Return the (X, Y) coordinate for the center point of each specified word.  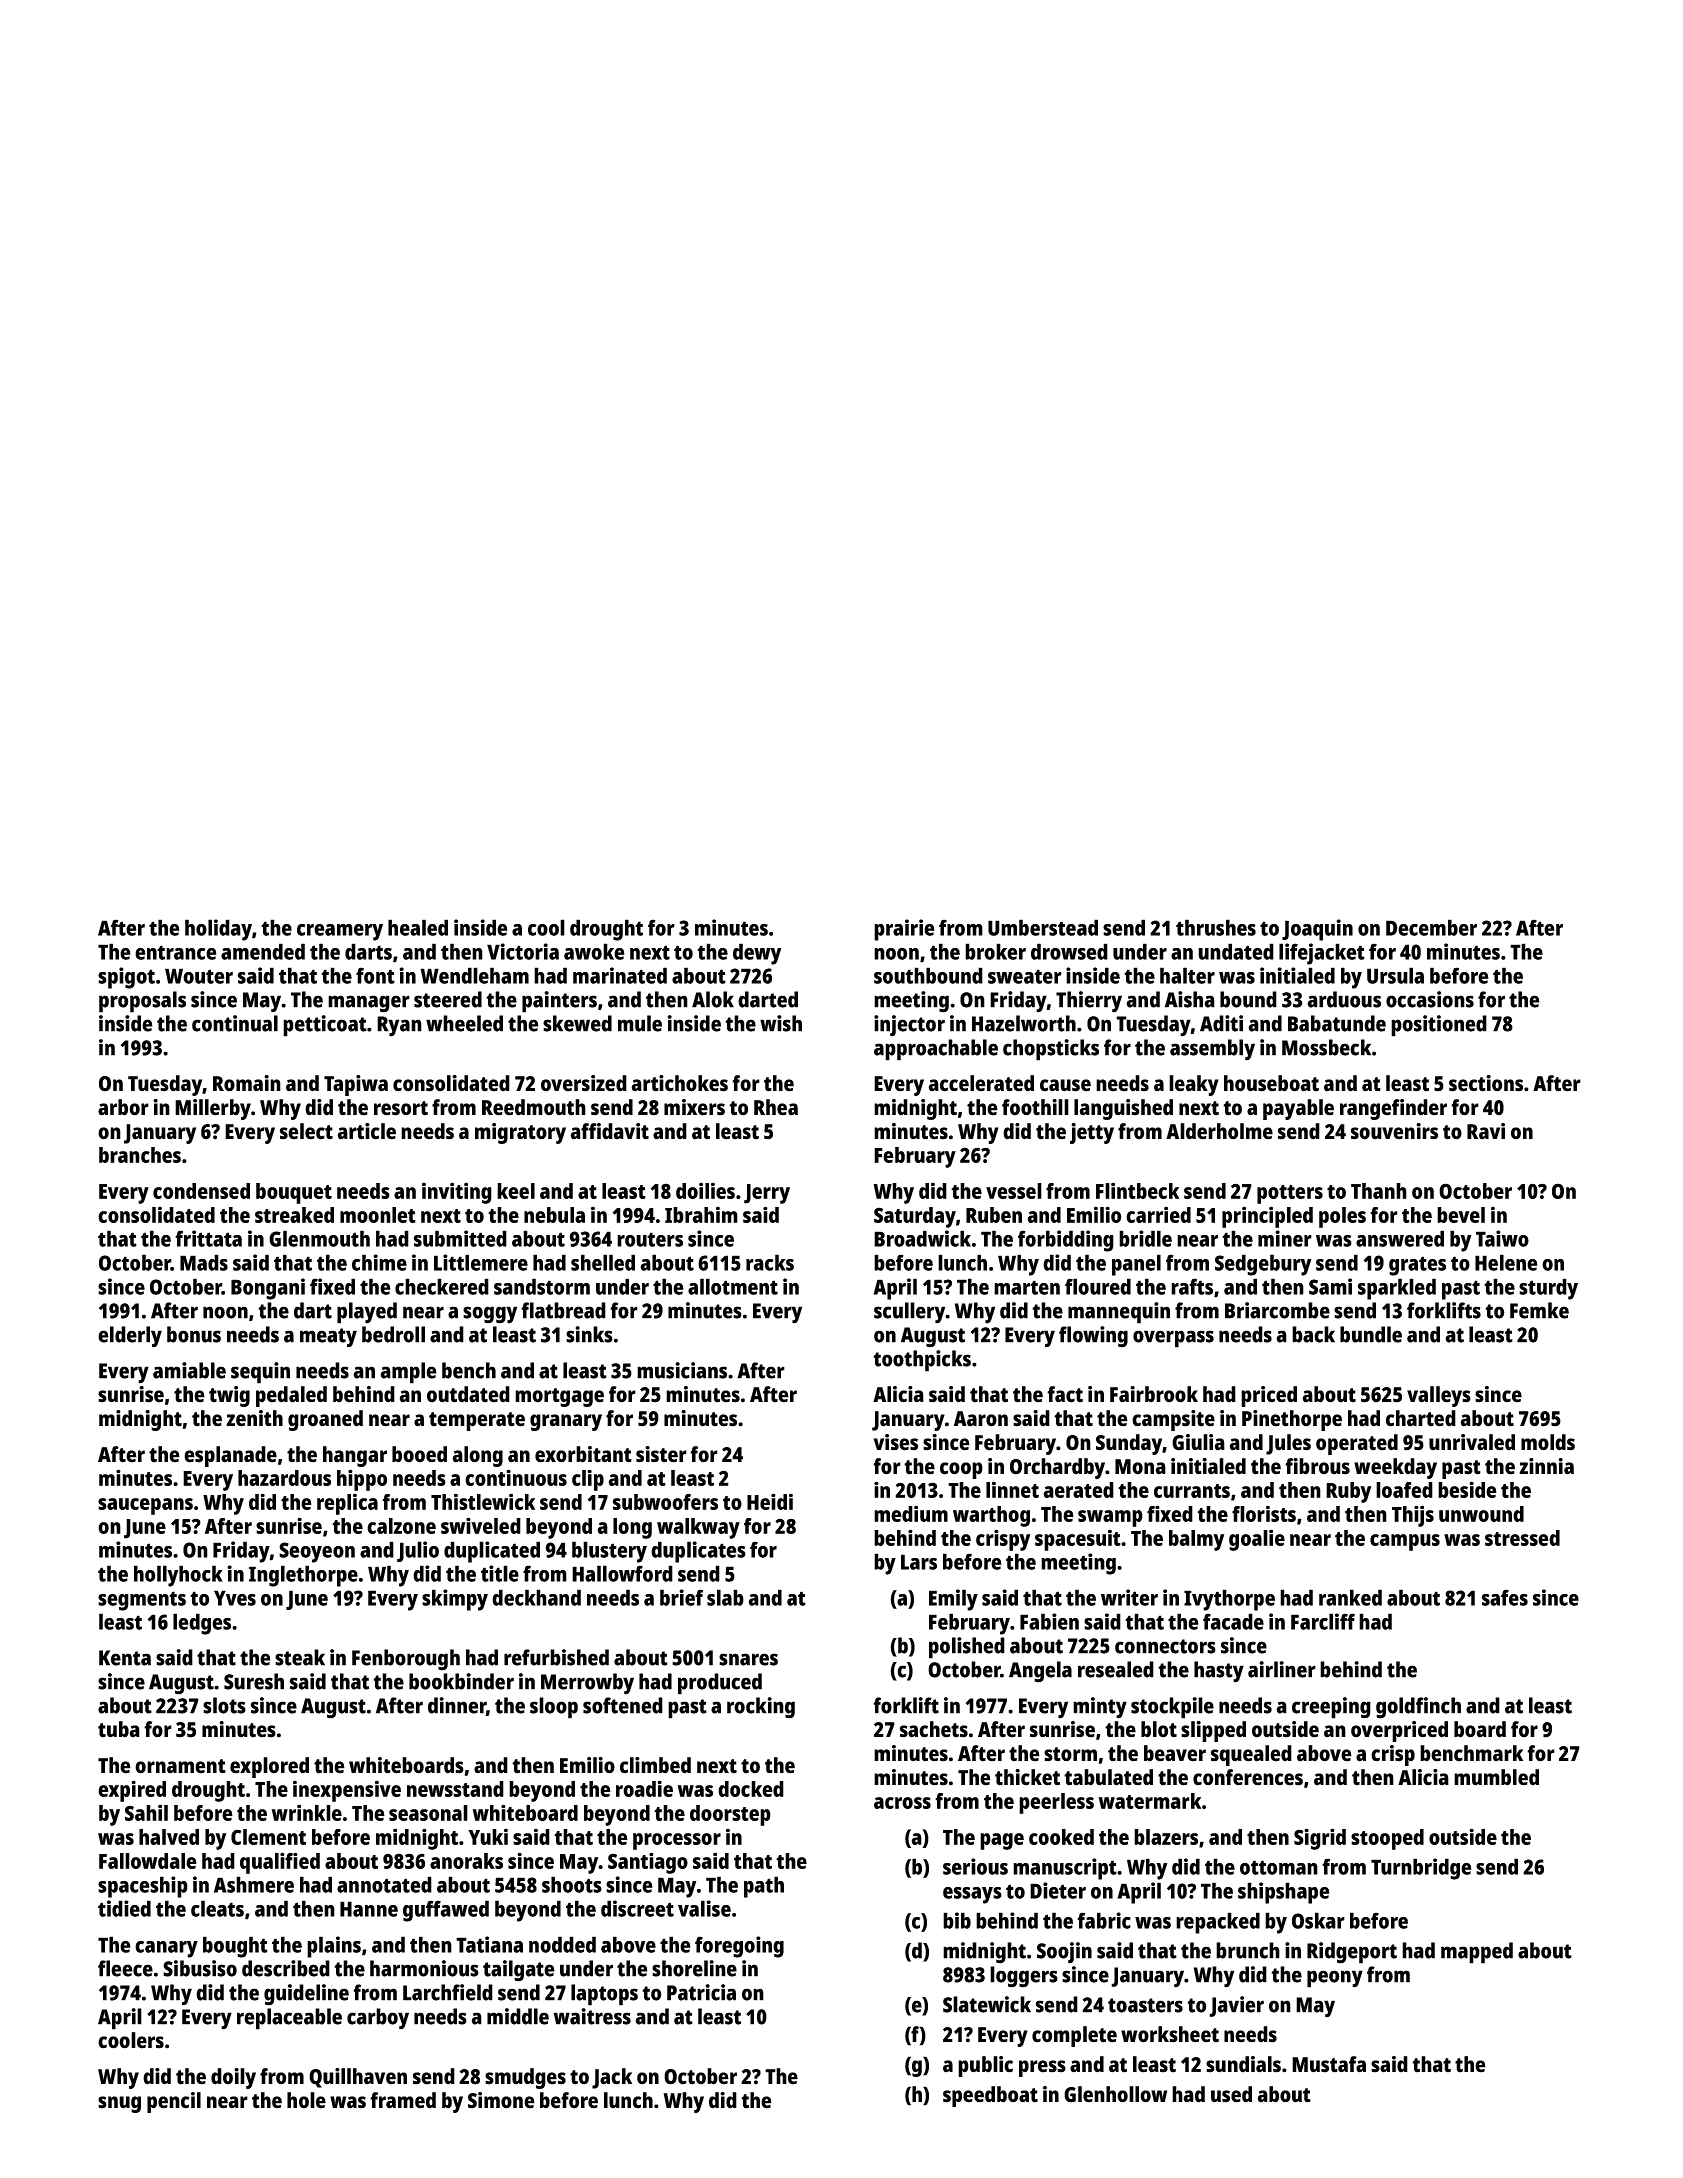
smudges (525, 2078)
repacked (1218, 1923)
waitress (592, 2016)
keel (516, 1191)
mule (640, 1023)
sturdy (1548, 1289)
